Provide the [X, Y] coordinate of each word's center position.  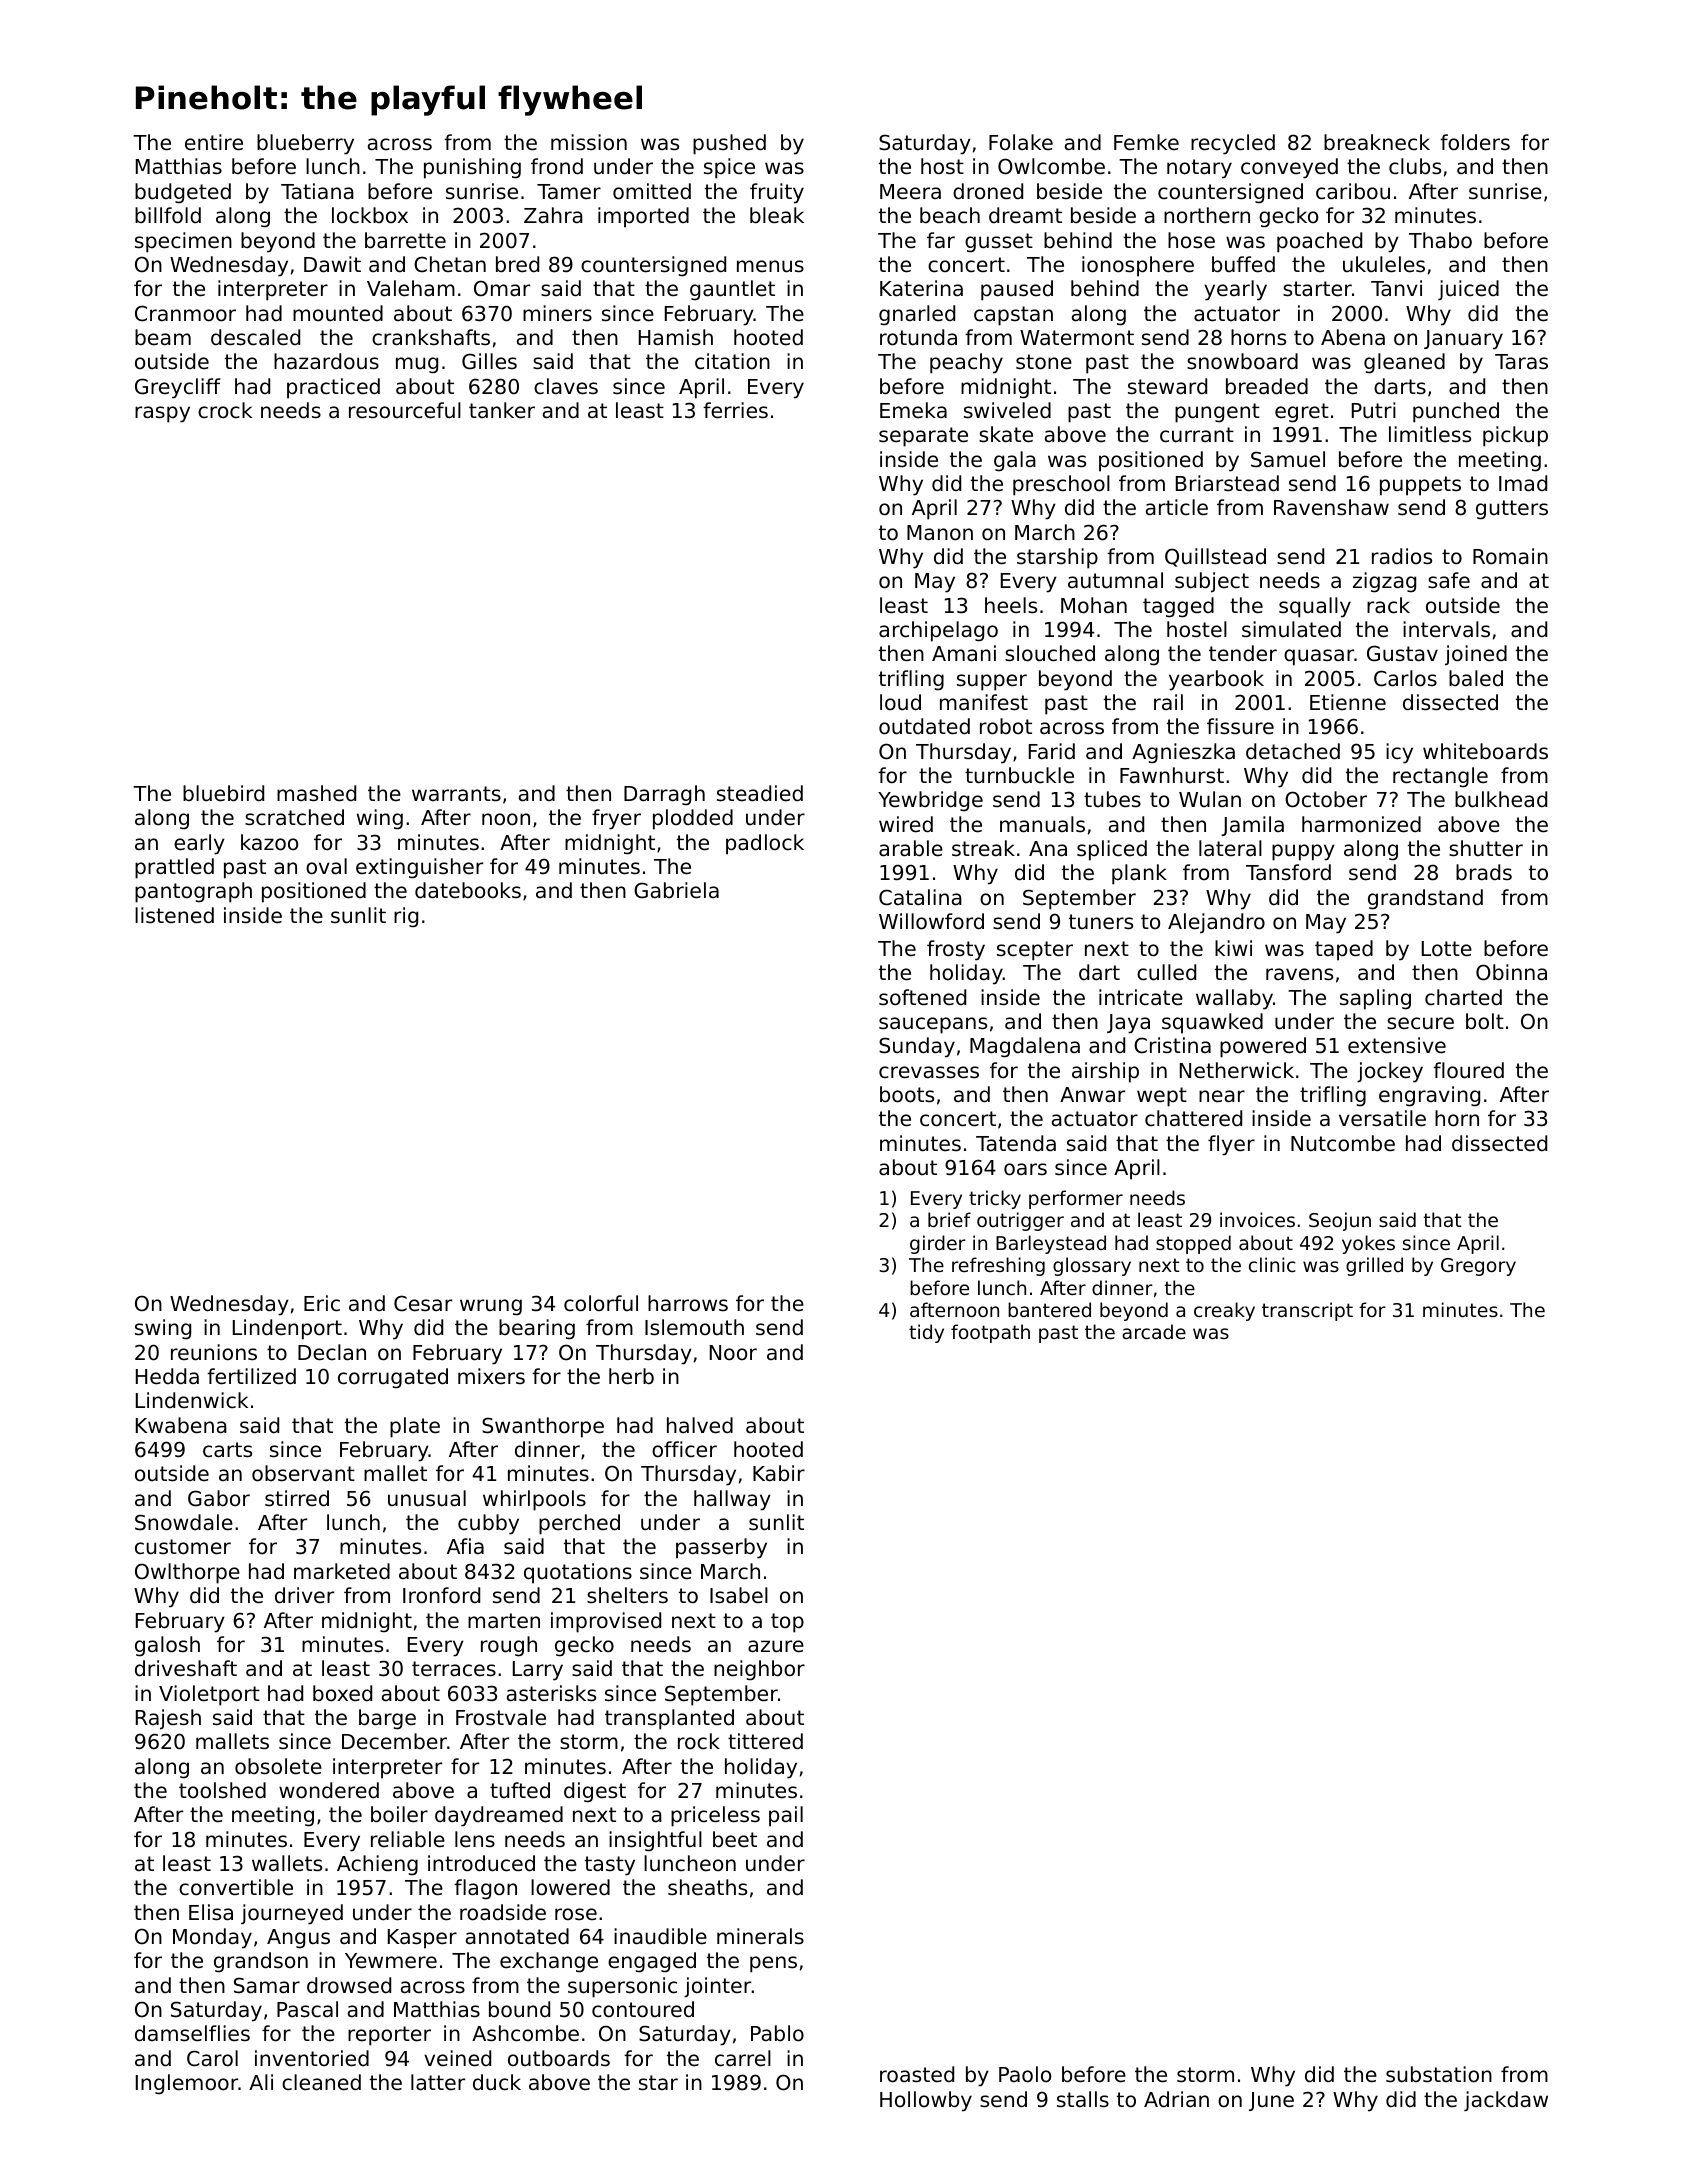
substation [1439, 2074]
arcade [1154, 1331]
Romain [1510, 556]
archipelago [938, 631]
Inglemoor [187, 2084]
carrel [743, 2058]
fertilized [251, 1376]
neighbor [759, 1670]
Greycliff [178, 388]
